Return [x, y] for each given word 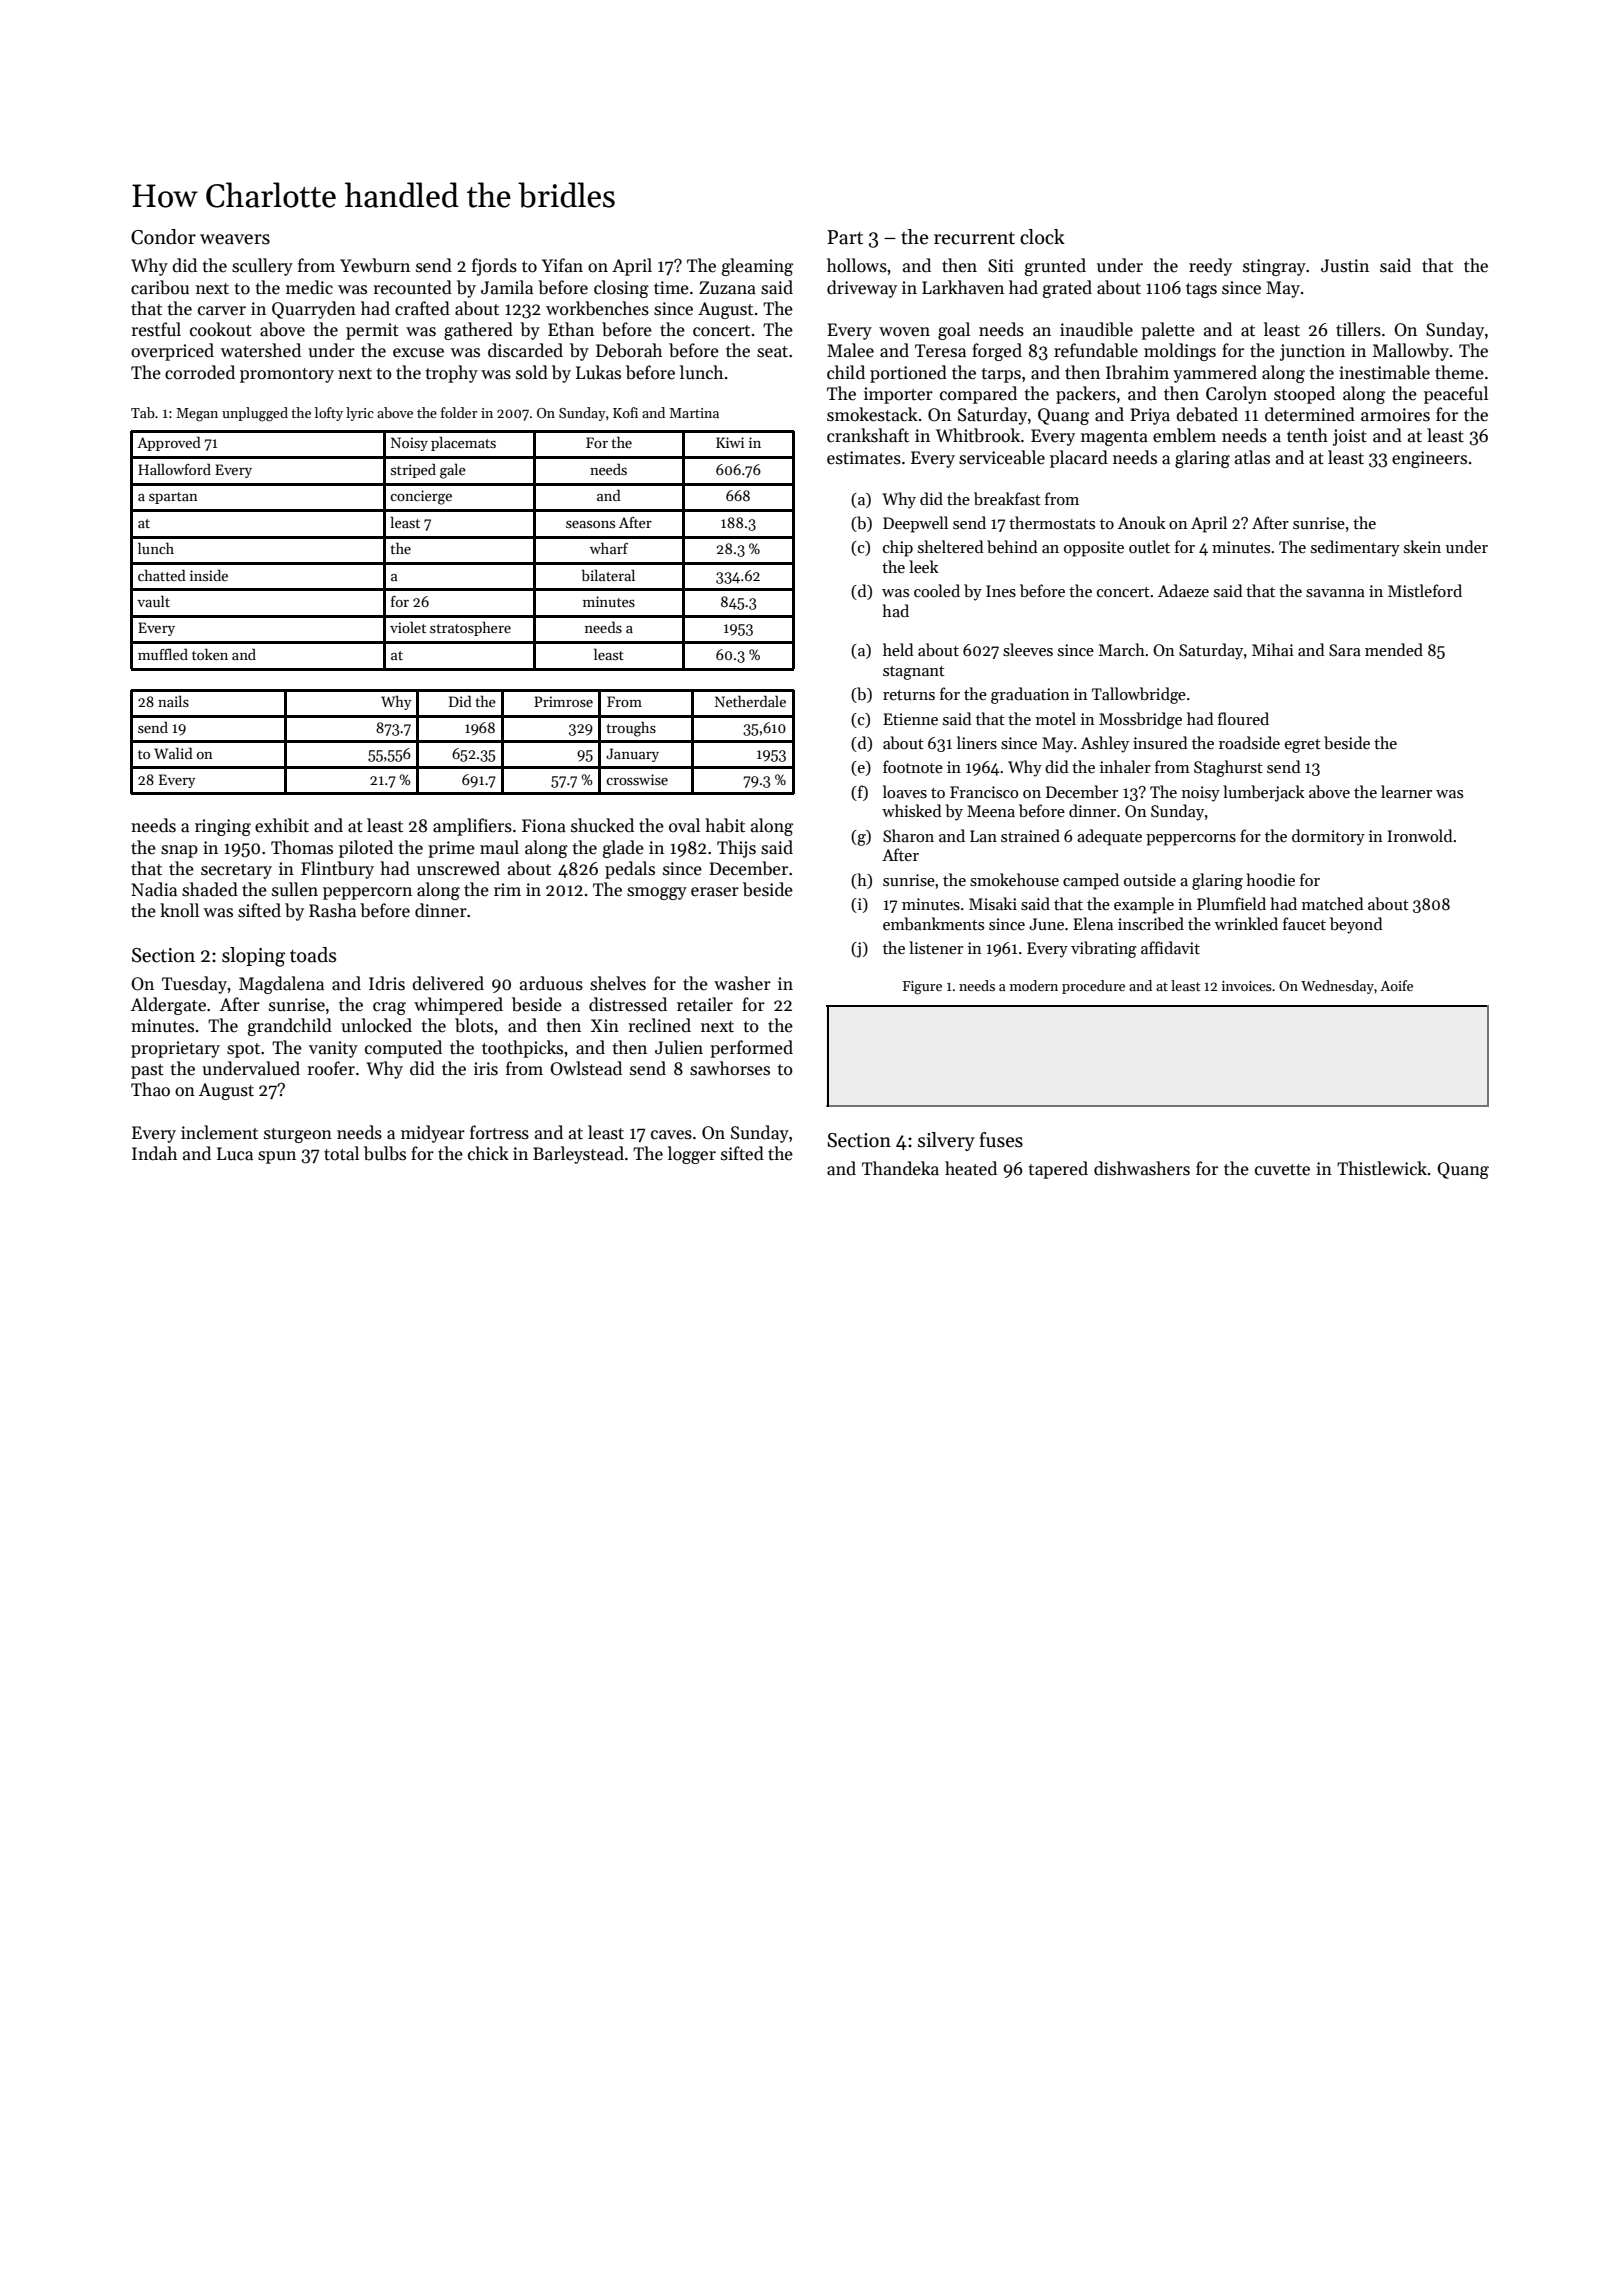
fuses [1001, 1140]
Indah [154, 1153]
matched [1333, 903]
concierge [421, 497]
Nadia [154, 889]
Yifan [562, 265]
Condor [163, 237]
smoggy [657, 893]
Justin [1345, 266]
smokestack [872, 414]
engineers [1429, 459]
